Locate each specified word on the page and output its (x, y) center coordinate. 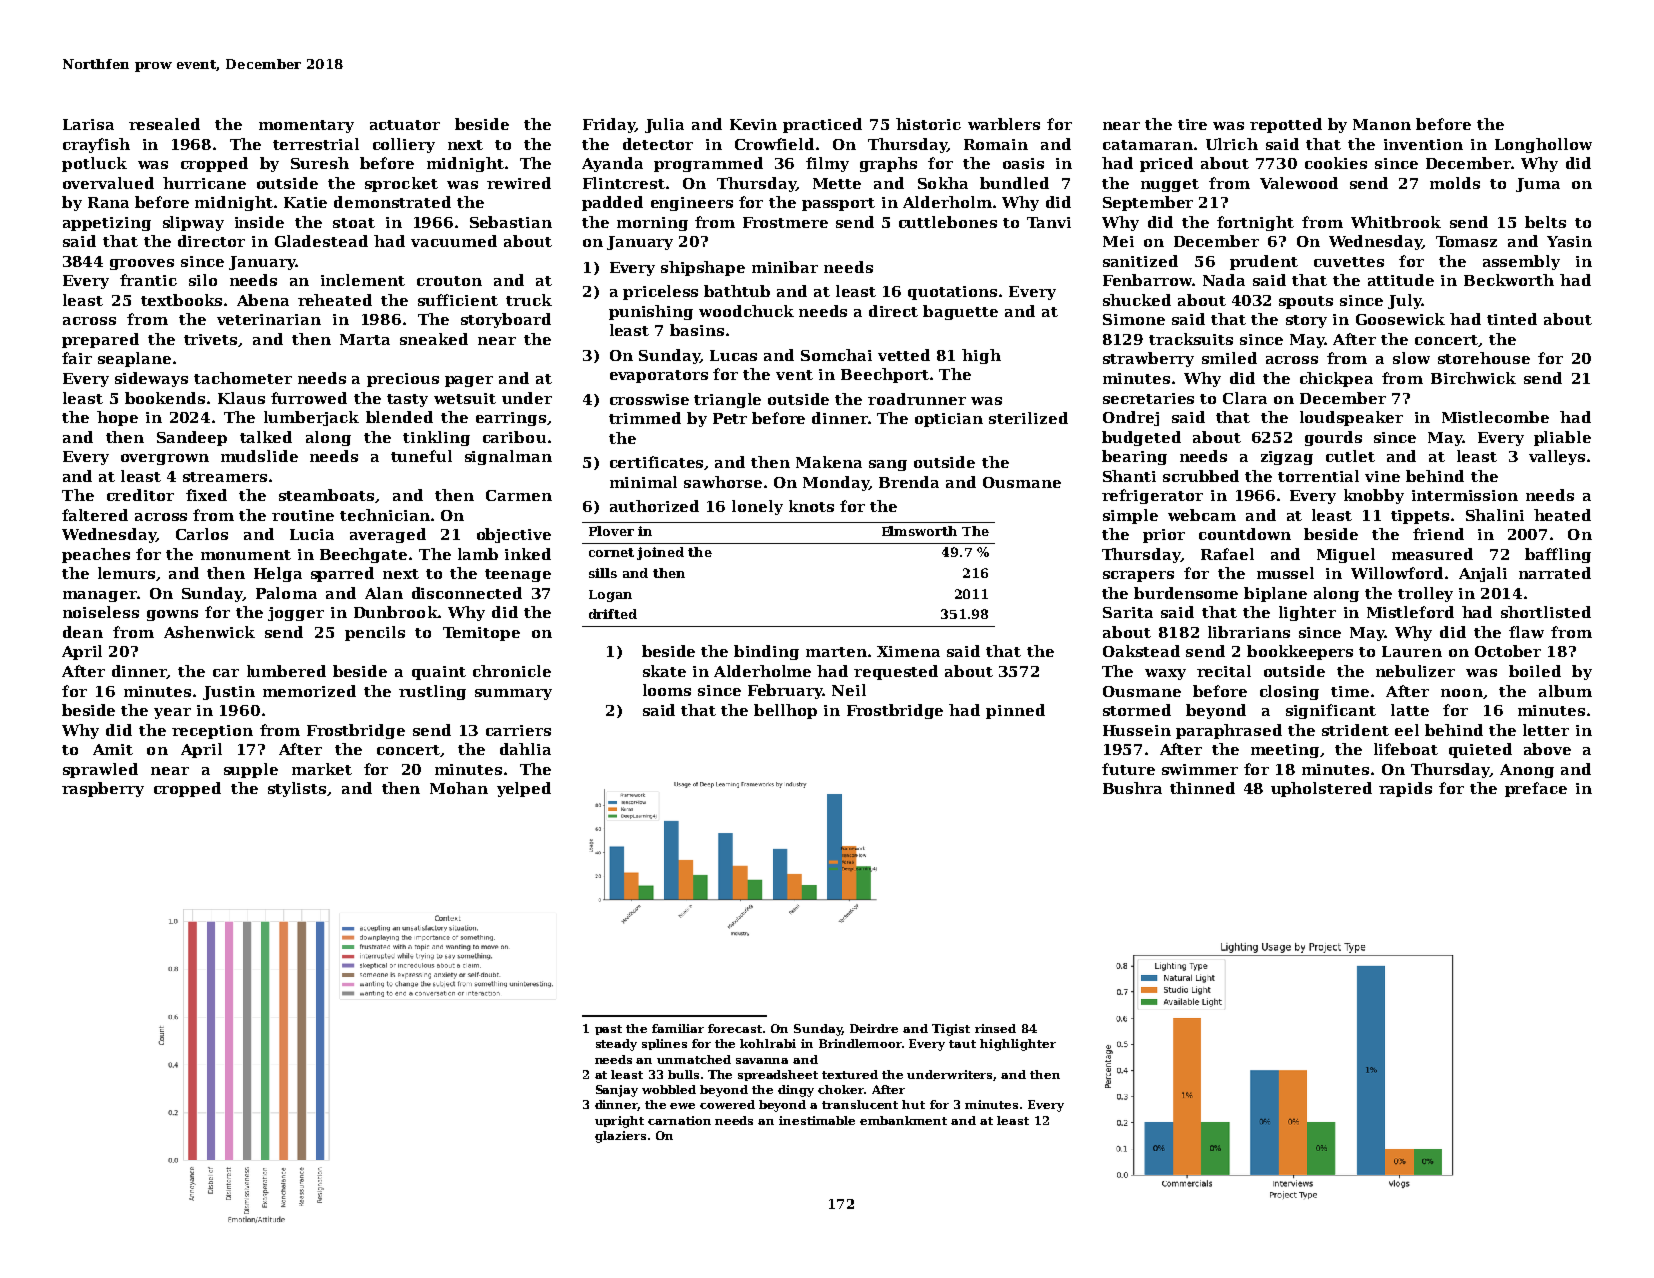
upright (619, 1122)
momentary (306, 126)
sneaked (434, 339)
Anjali (1483, 574)
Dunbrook (396, 612)
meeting (1285, 751)
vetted (904, 355)
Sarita (1128, 612)
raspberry (103, 789)
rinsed (995, 1028)
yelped (524, 789)
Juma (1538, 185)
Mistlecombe (1495, 417)
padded (612, 203)
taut (962, 1044)
